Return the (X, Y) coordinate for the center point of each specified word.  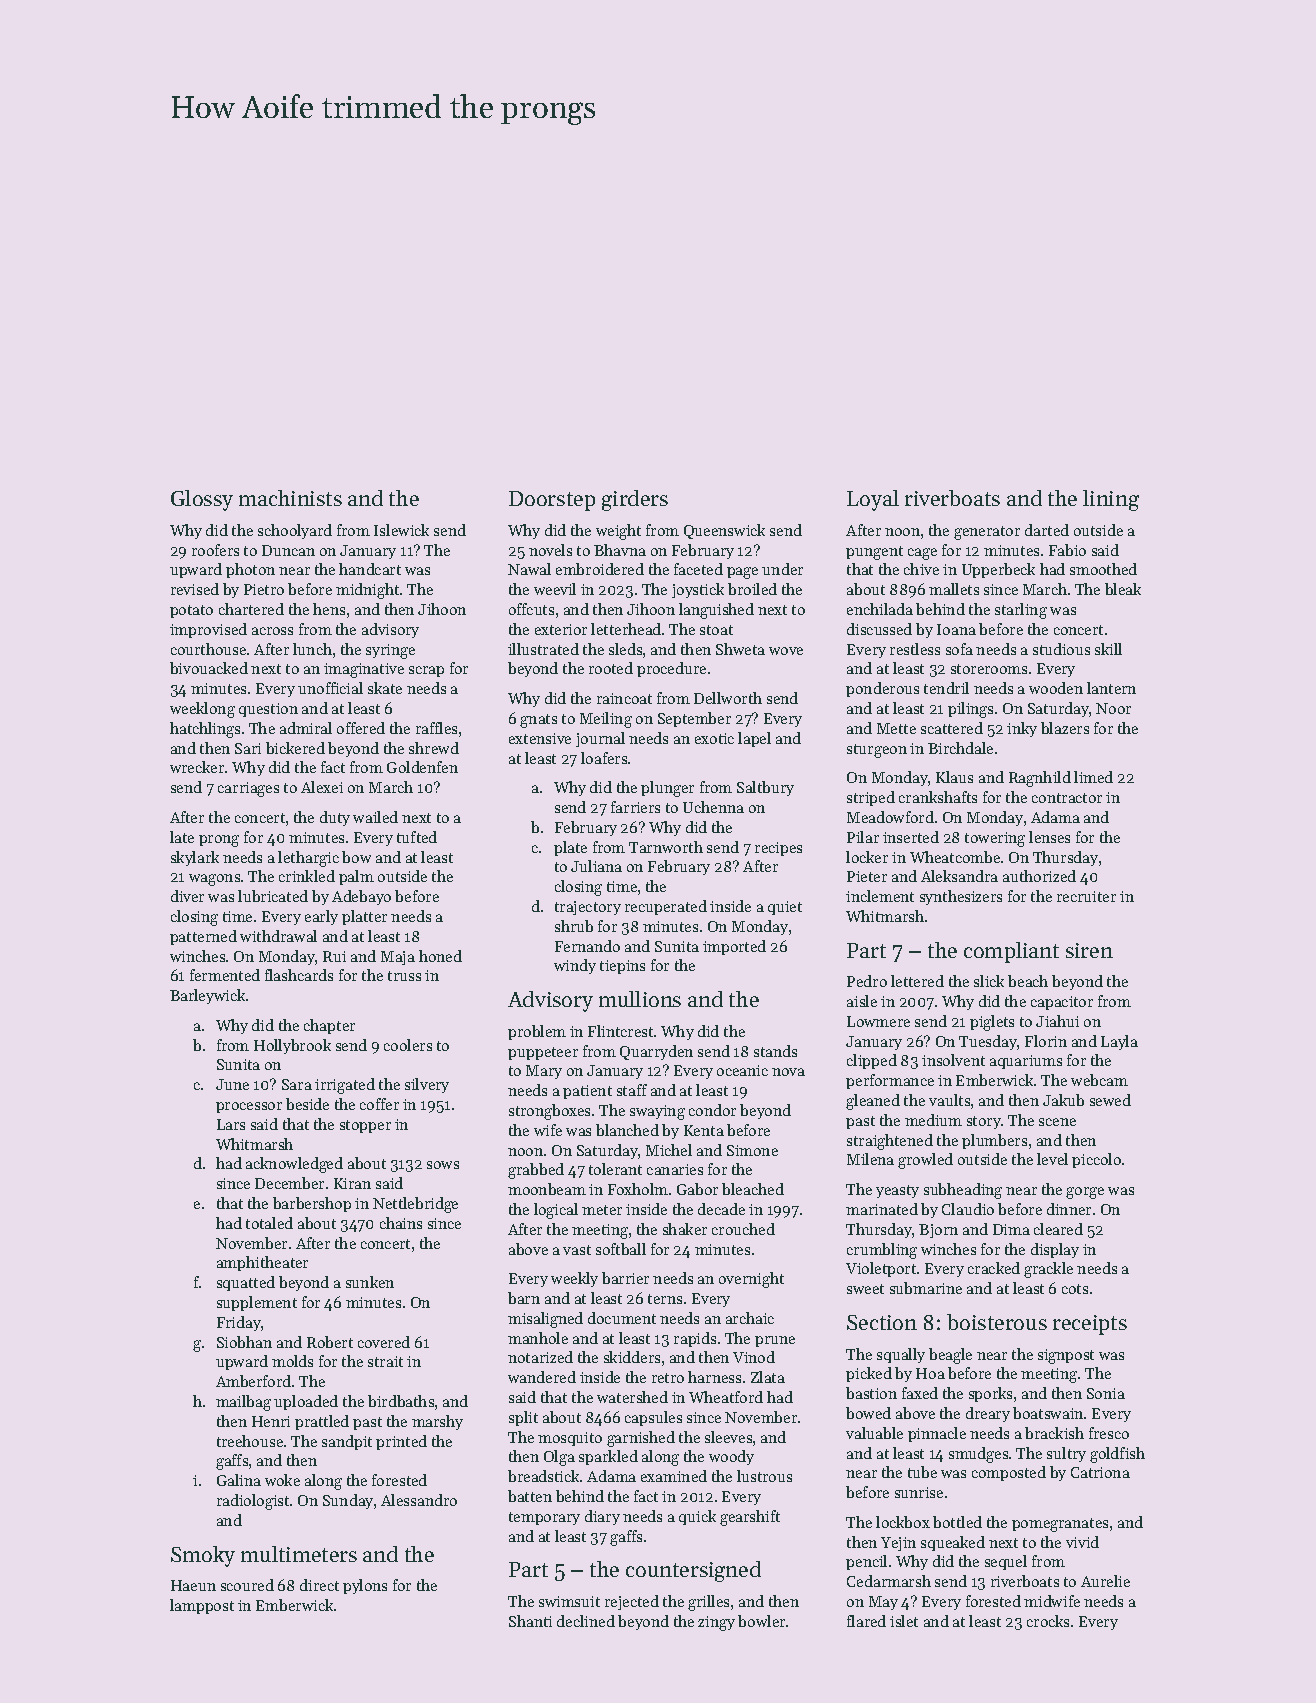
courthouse (208, 649)
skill (1108, 649)
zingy (716, 1623)
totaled (269, 1223)
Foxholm (638, 1189)
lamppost (202, 1606)
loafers (604, 758)
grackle (1048, 1270)
